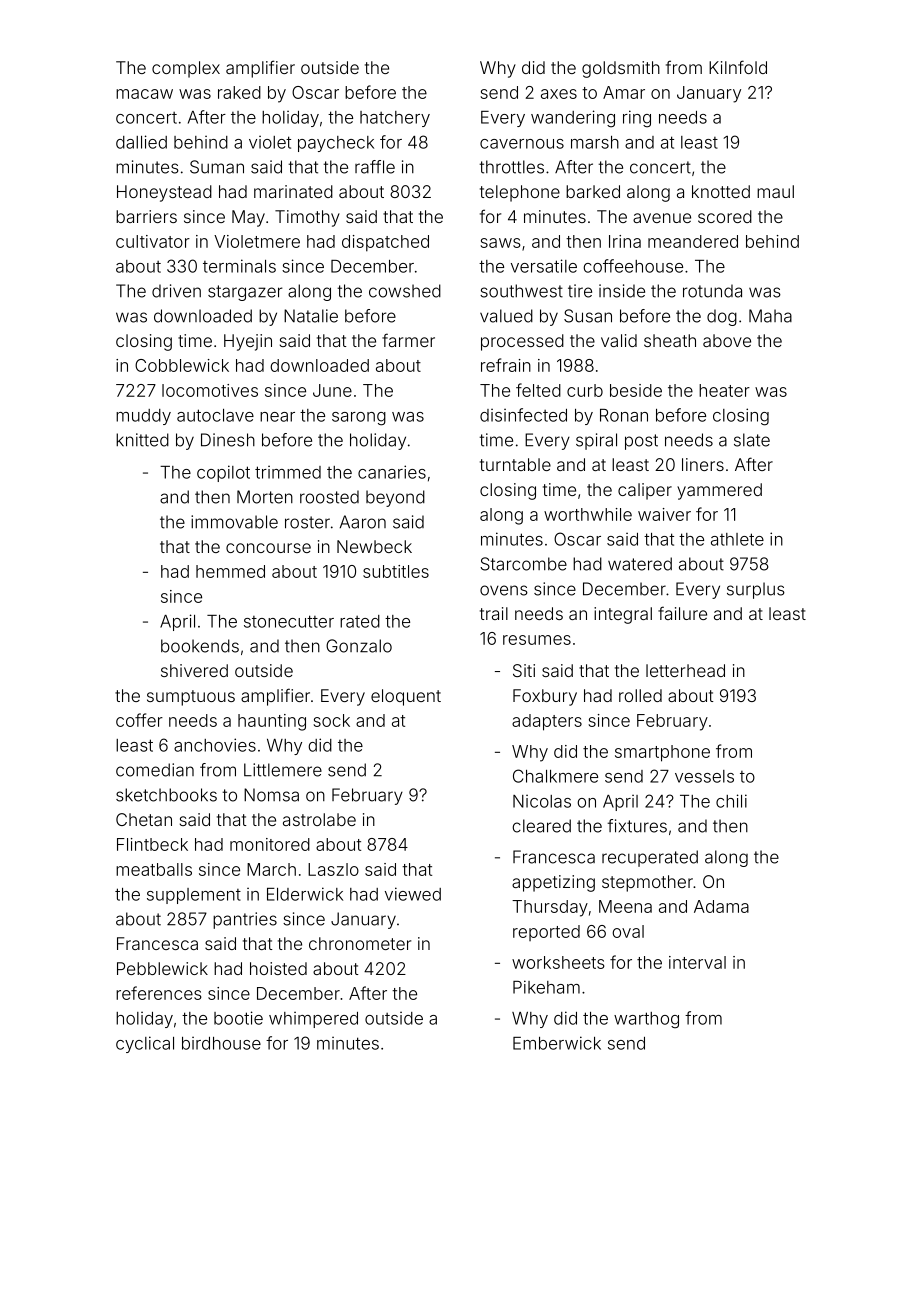 The image size is (924, 1308). Describe the element at coordinates (523, 564) in the image. I see `Starcombe` at that location.
